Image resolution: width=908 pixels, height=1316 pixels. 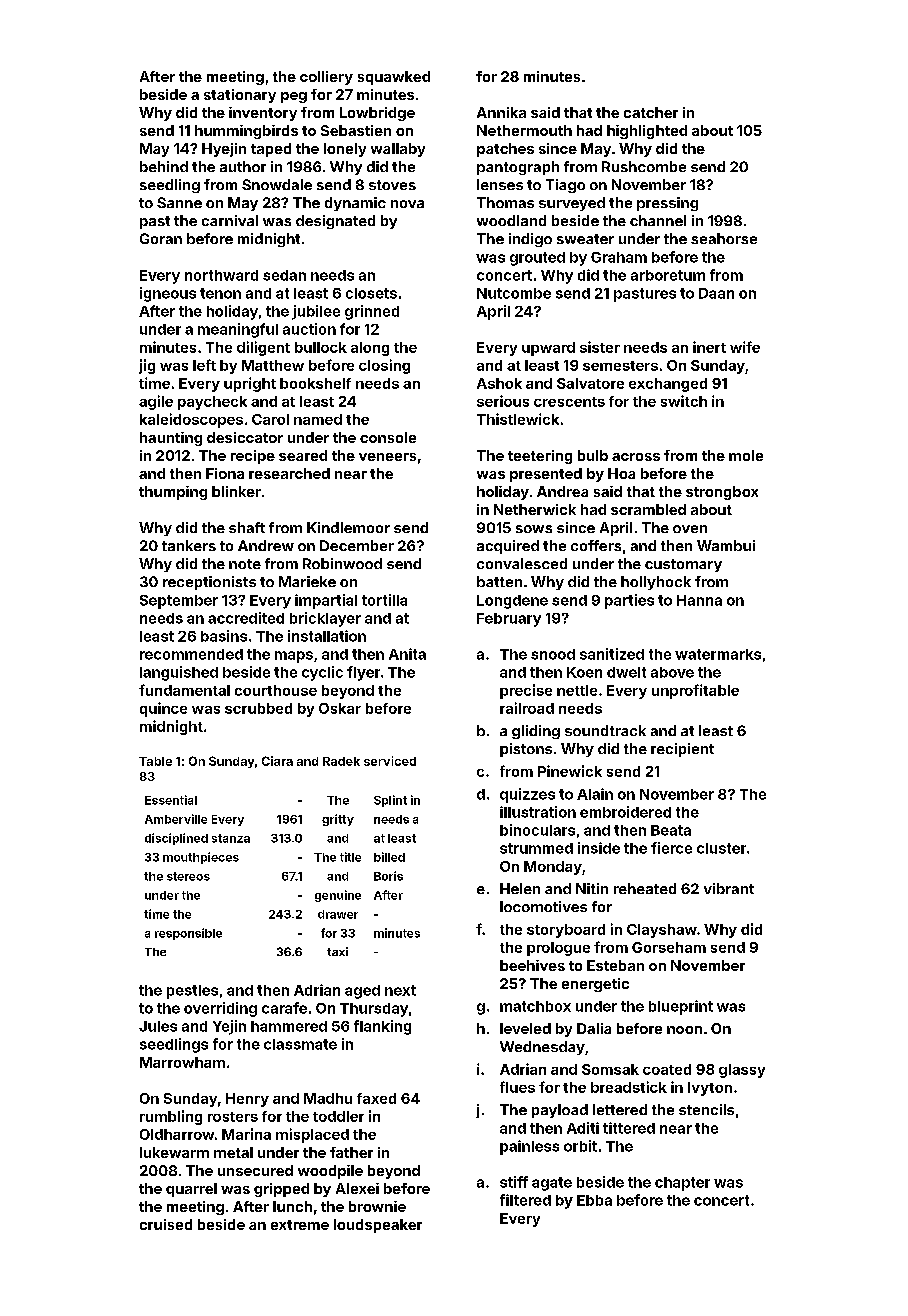 I want to click on loudspeaker, so click(x=378, y=1226).
